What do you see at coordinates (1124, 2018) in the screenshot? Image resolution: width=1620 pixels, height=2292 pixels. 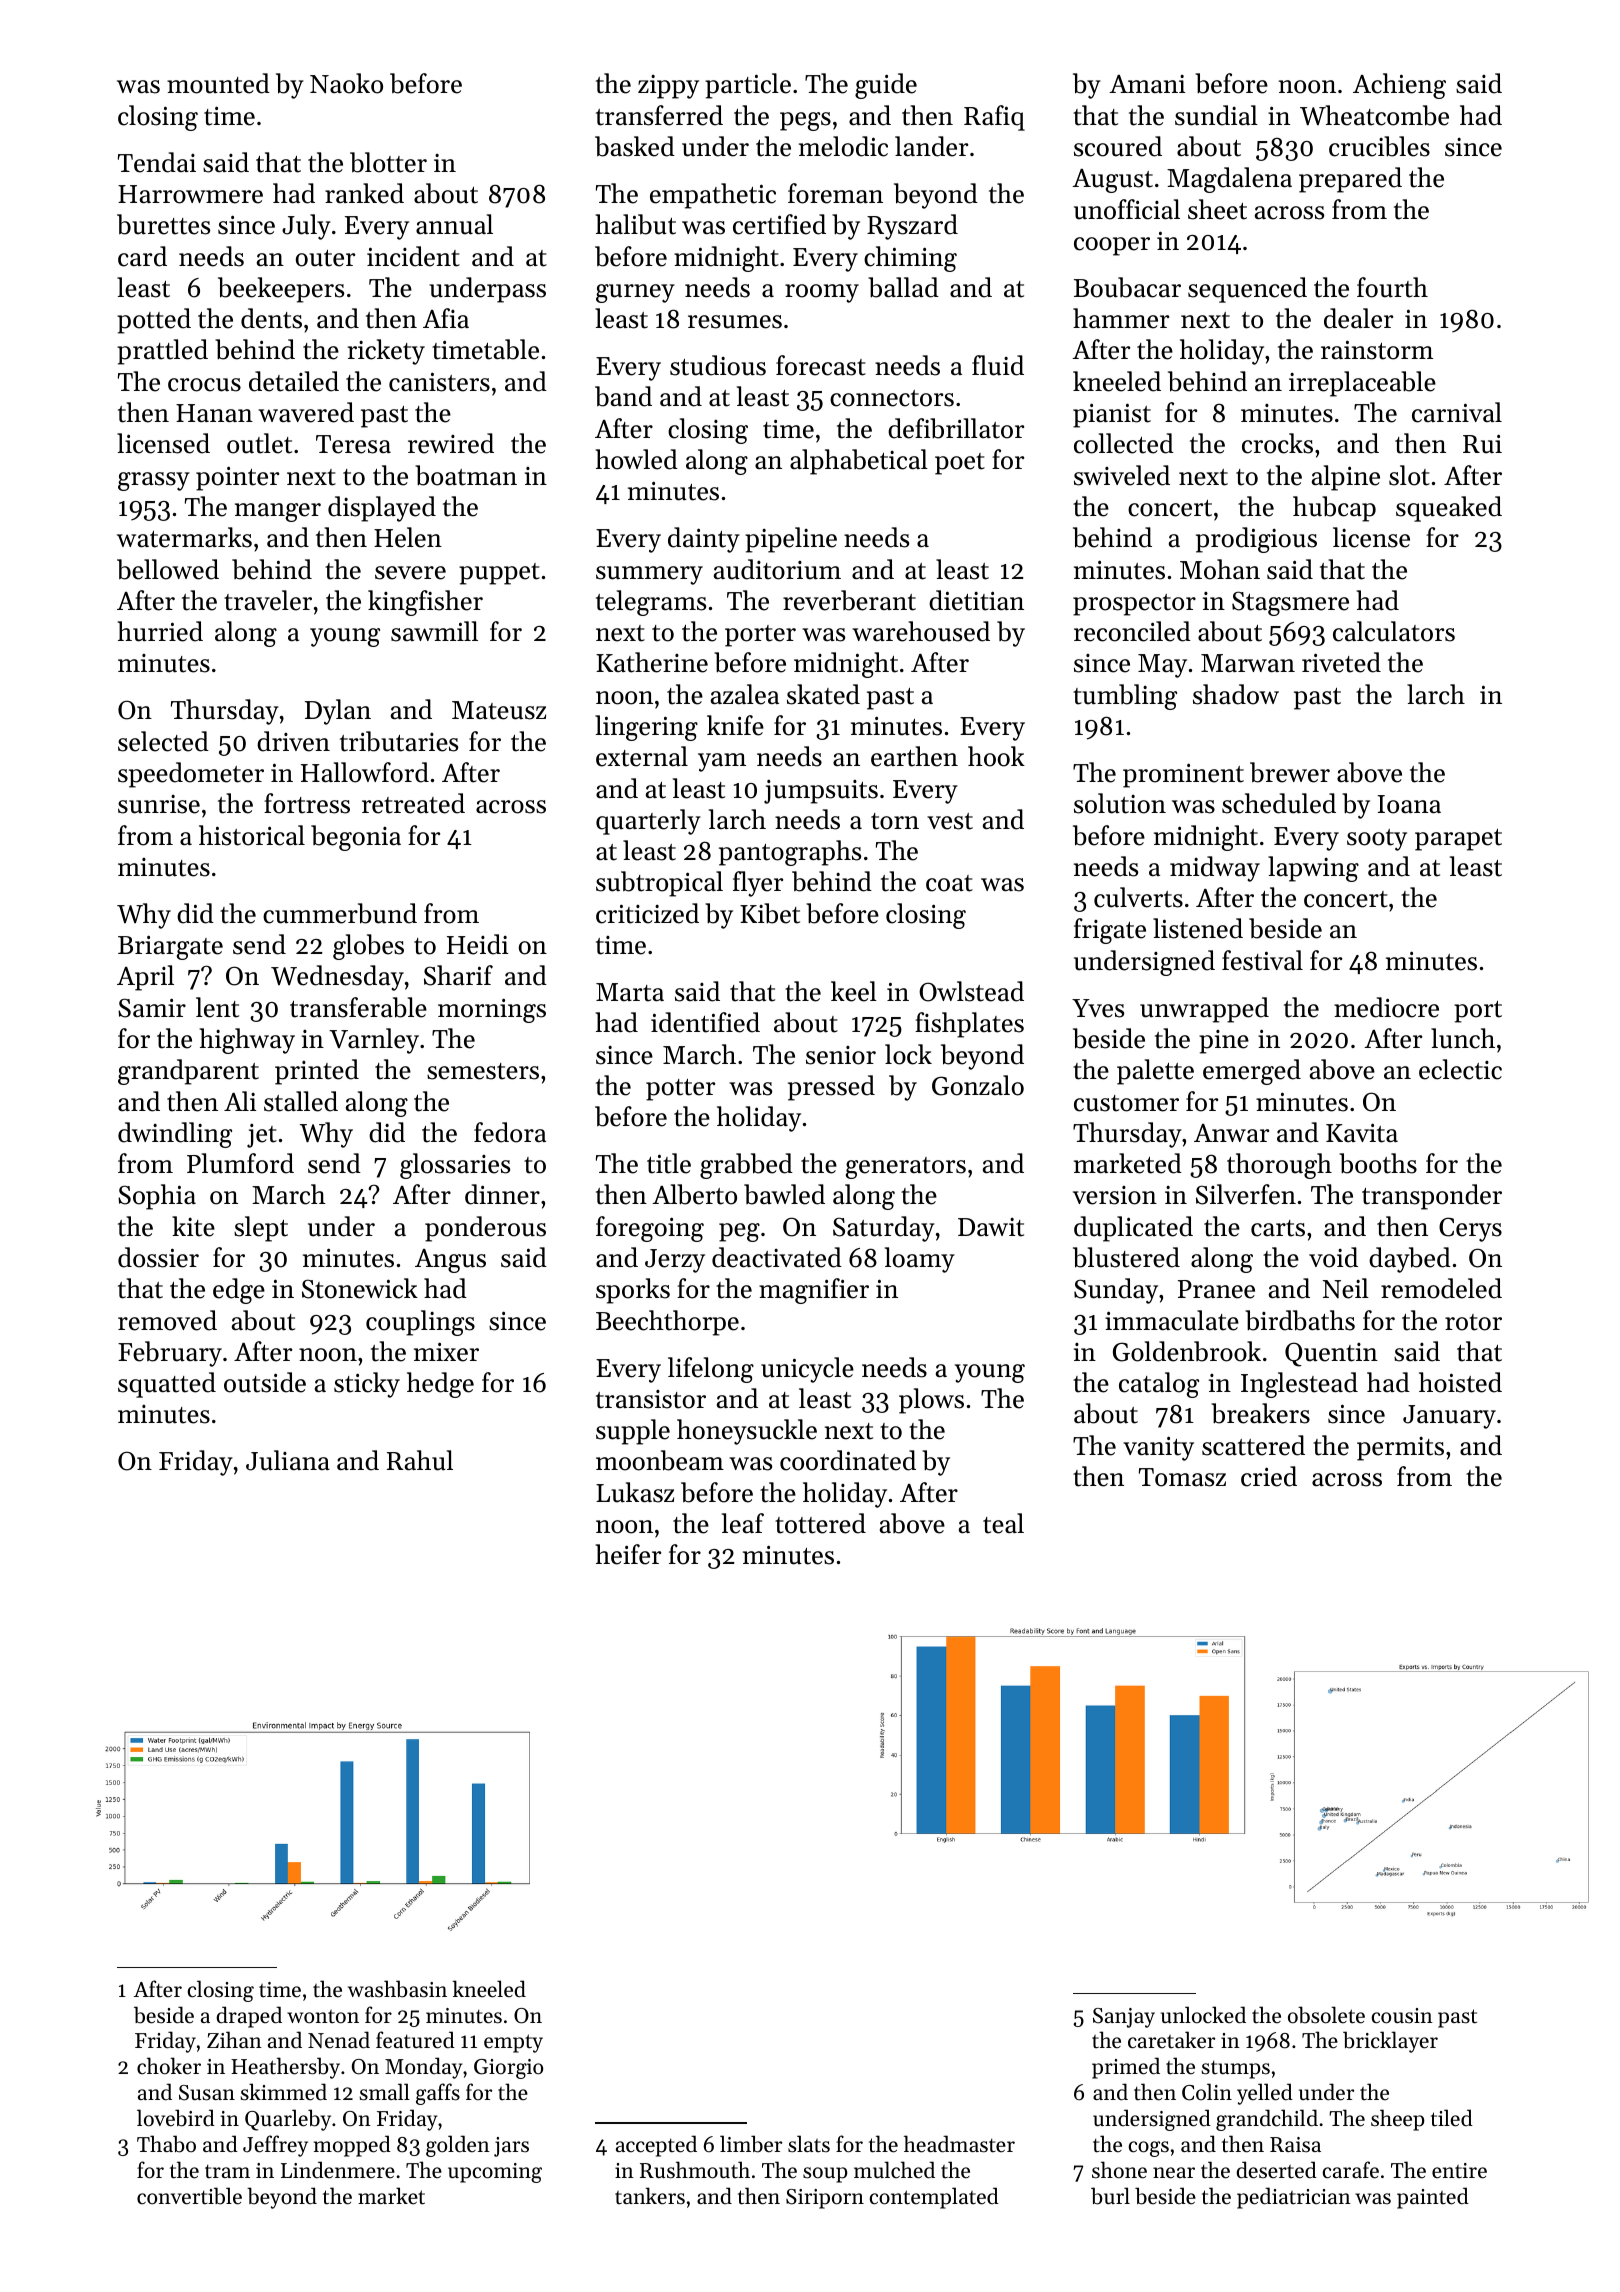 I see `Sanjay` at bounding box center [1124, 2018].
